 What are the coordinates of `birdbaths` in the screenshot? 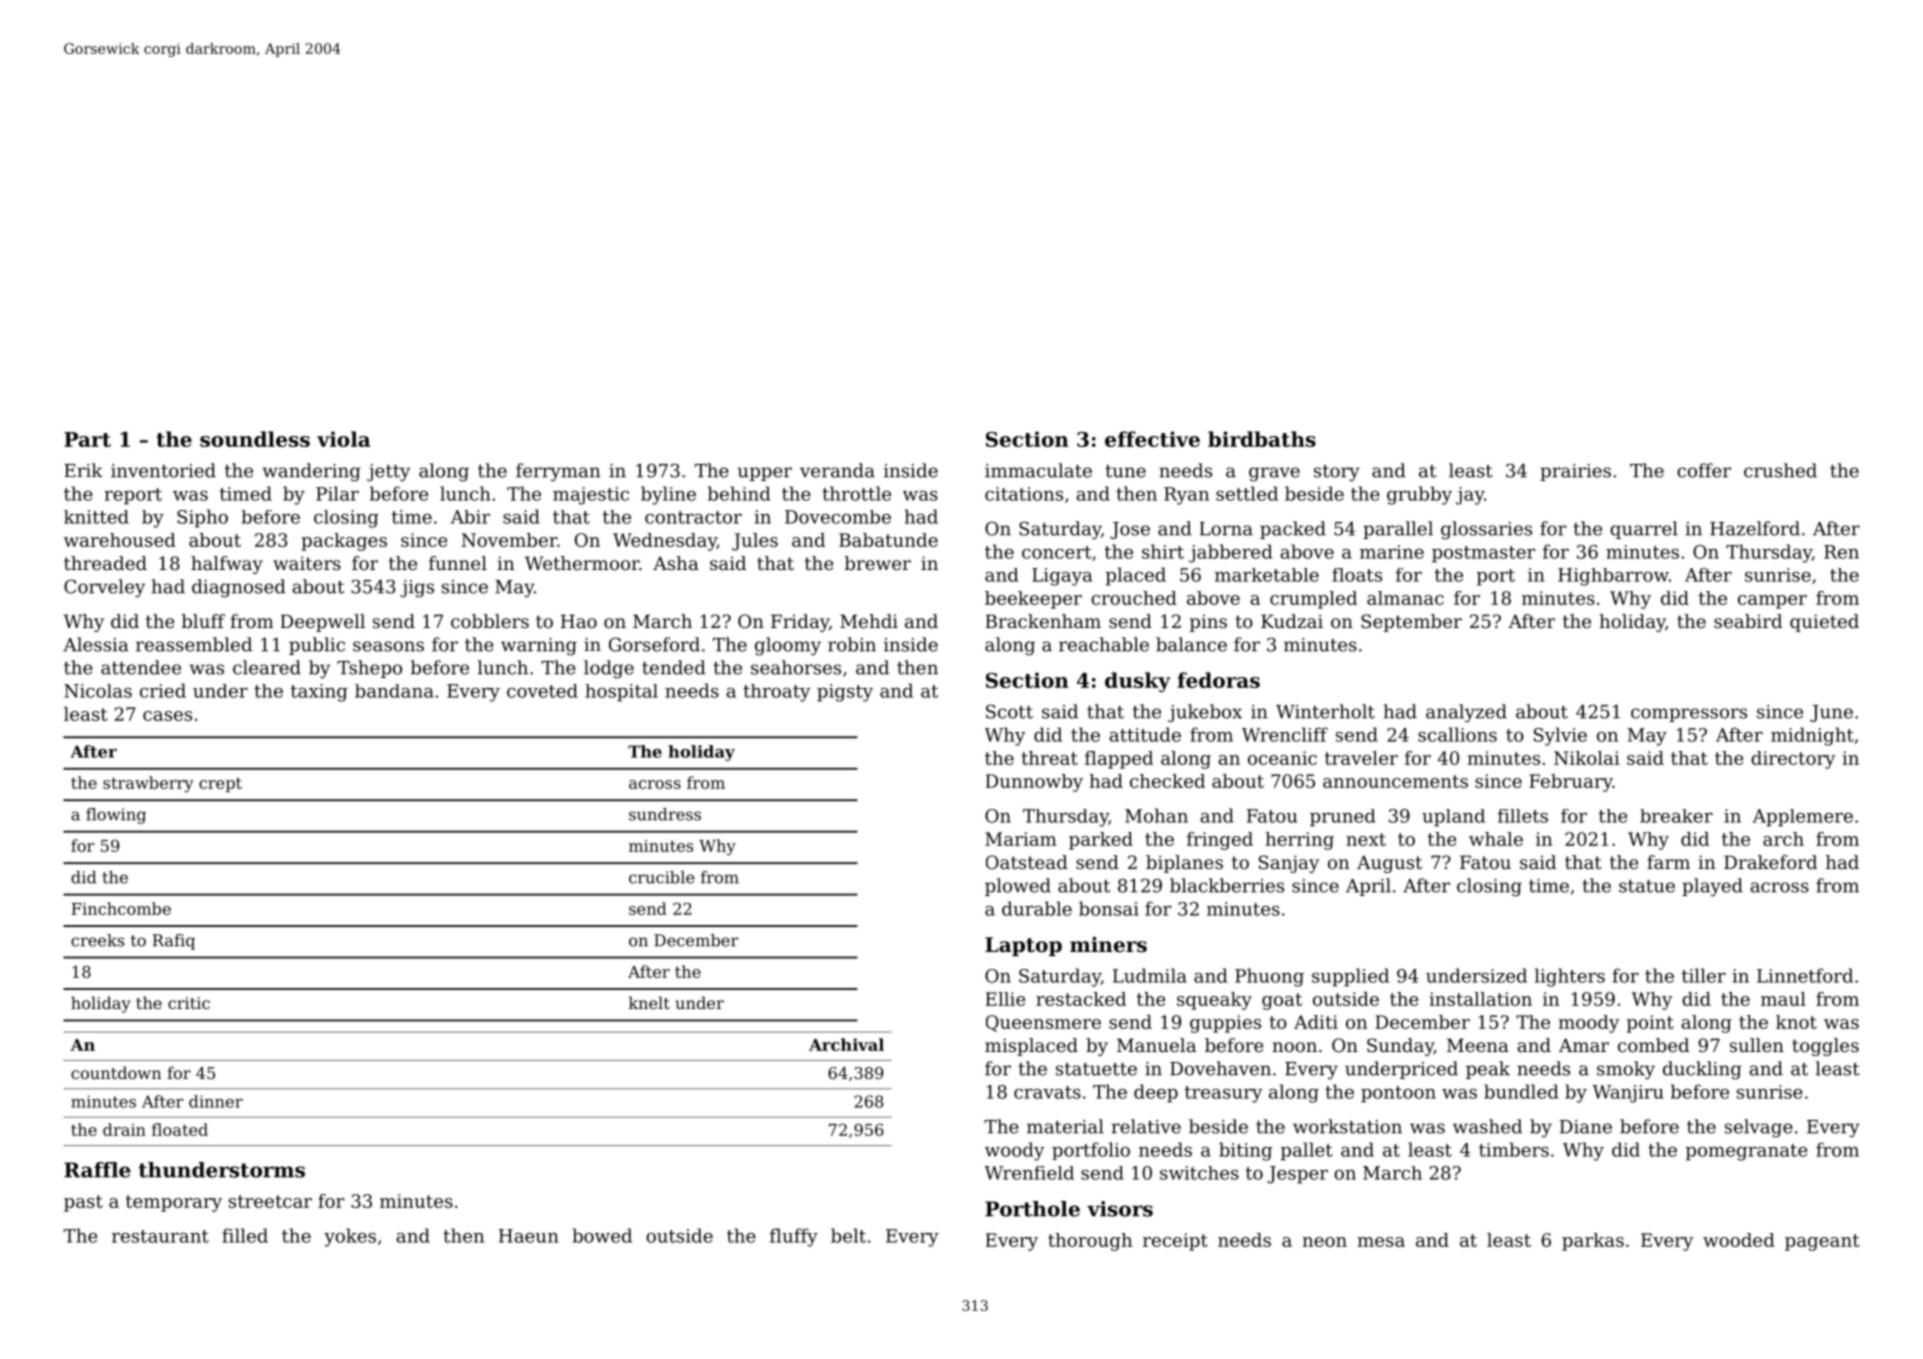 It's located at (1262, 439).
